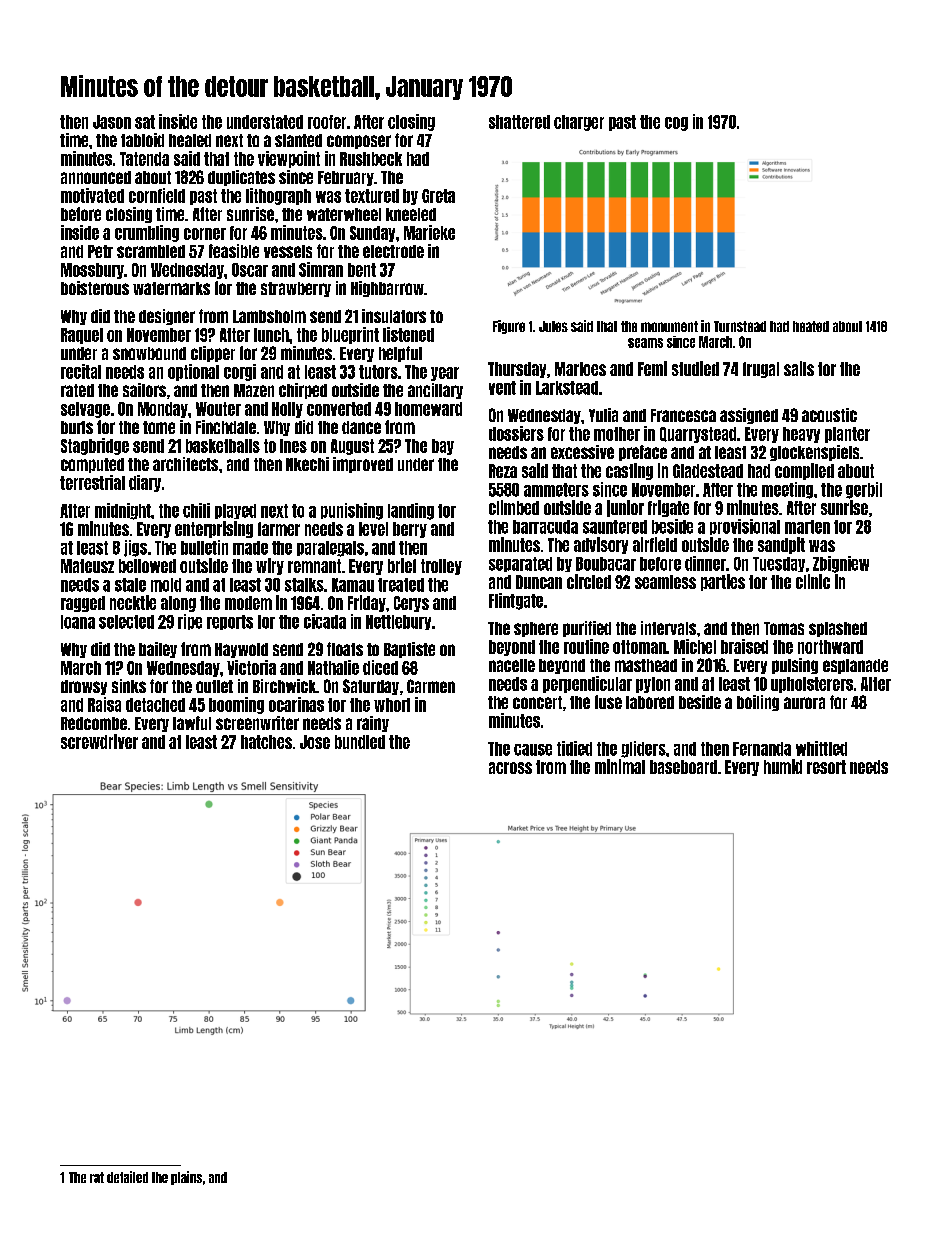  Describe the element at coordinates (553, 326) in the screenshot. I see `Jules` at that location.
